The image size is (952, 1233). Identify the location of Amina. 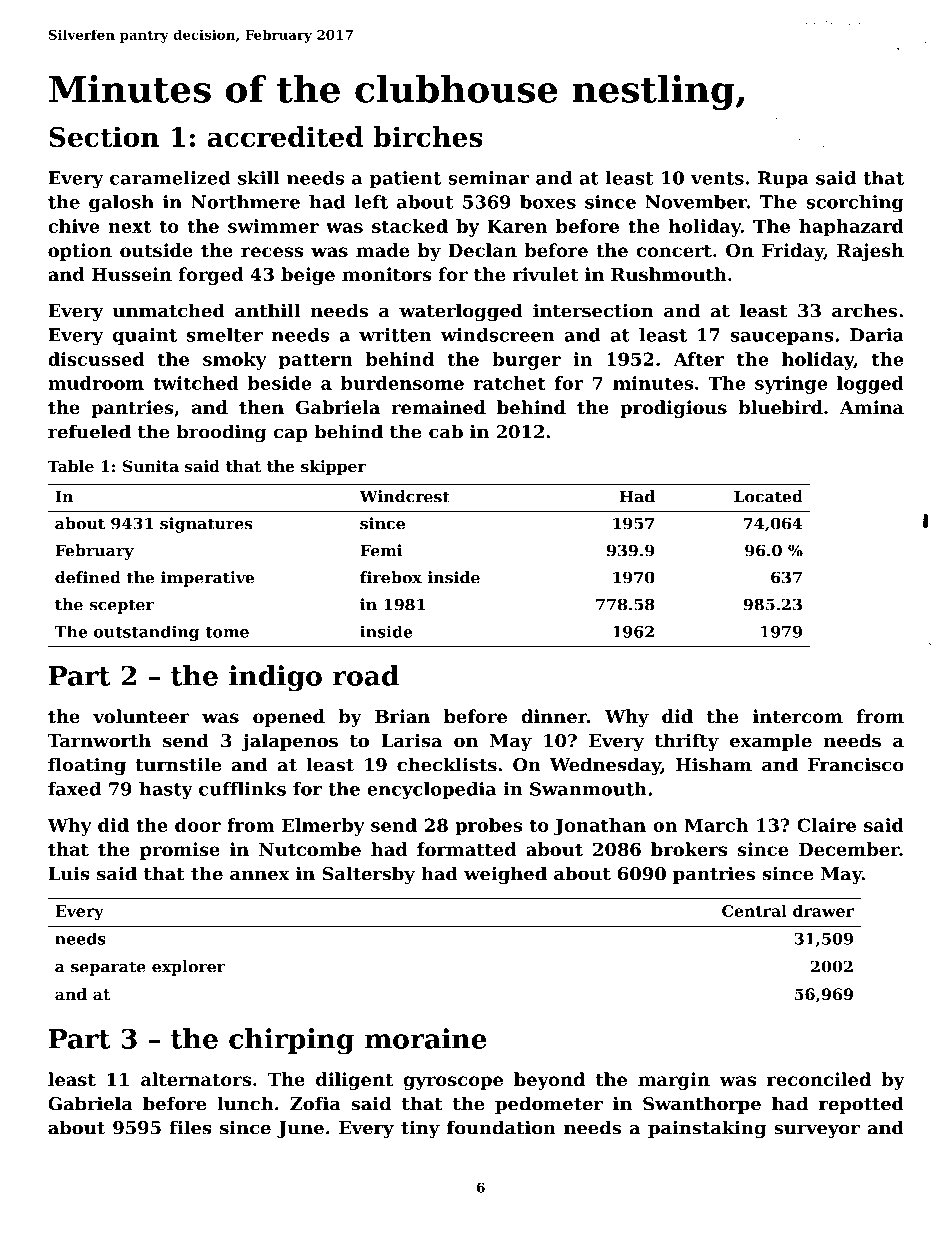
(872, 407).
